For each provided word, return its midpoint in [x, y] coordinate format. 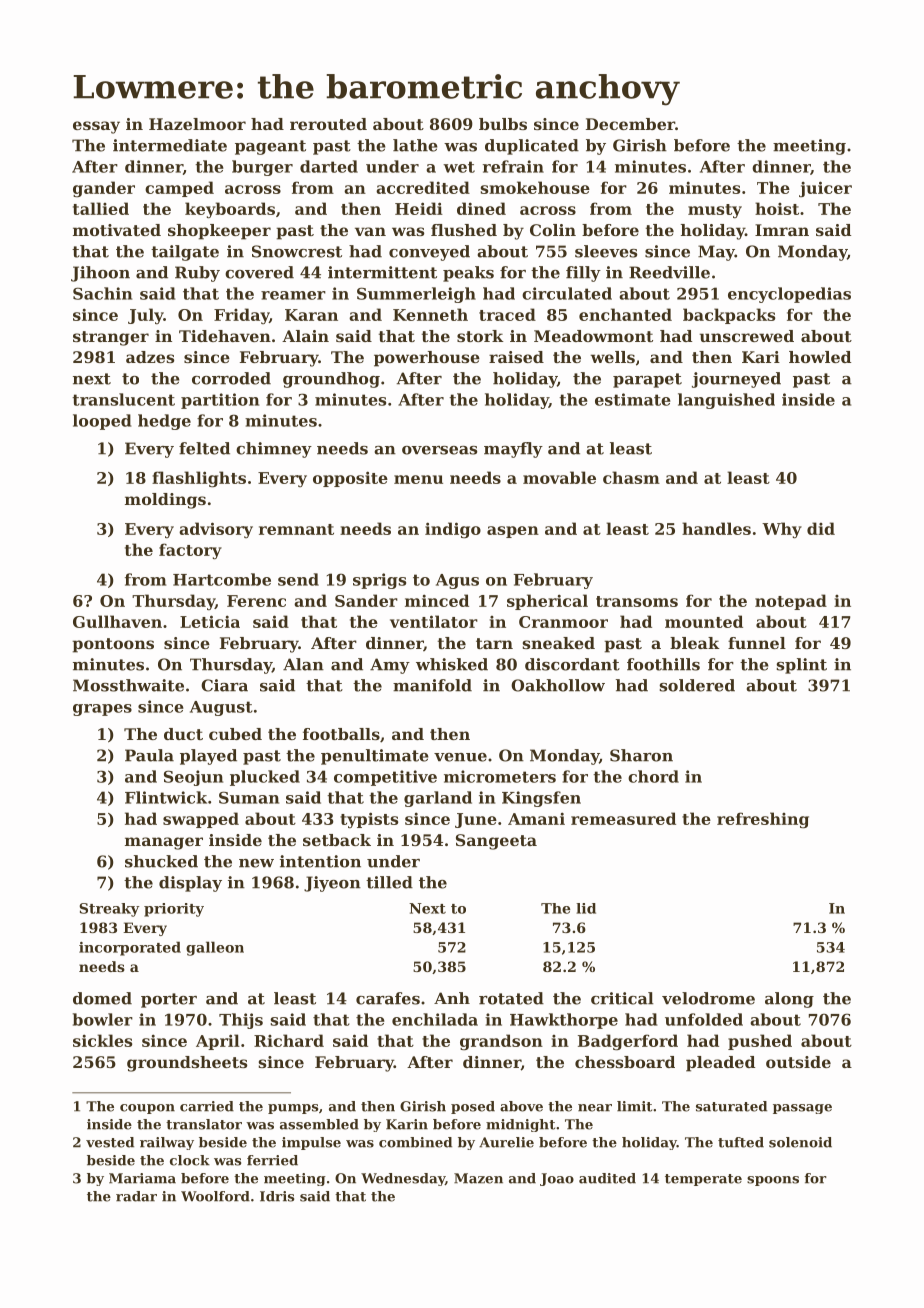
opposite [350, 479]
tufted [741, 1142]
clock [190, 1160]
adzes [150, 357]
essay [96, 127]
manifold [432, 685]
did [821, 528]
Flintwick [166, 797]
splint [801, 666]
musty [715, 211]
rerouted [328, 124]
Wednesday [403, 1179]
